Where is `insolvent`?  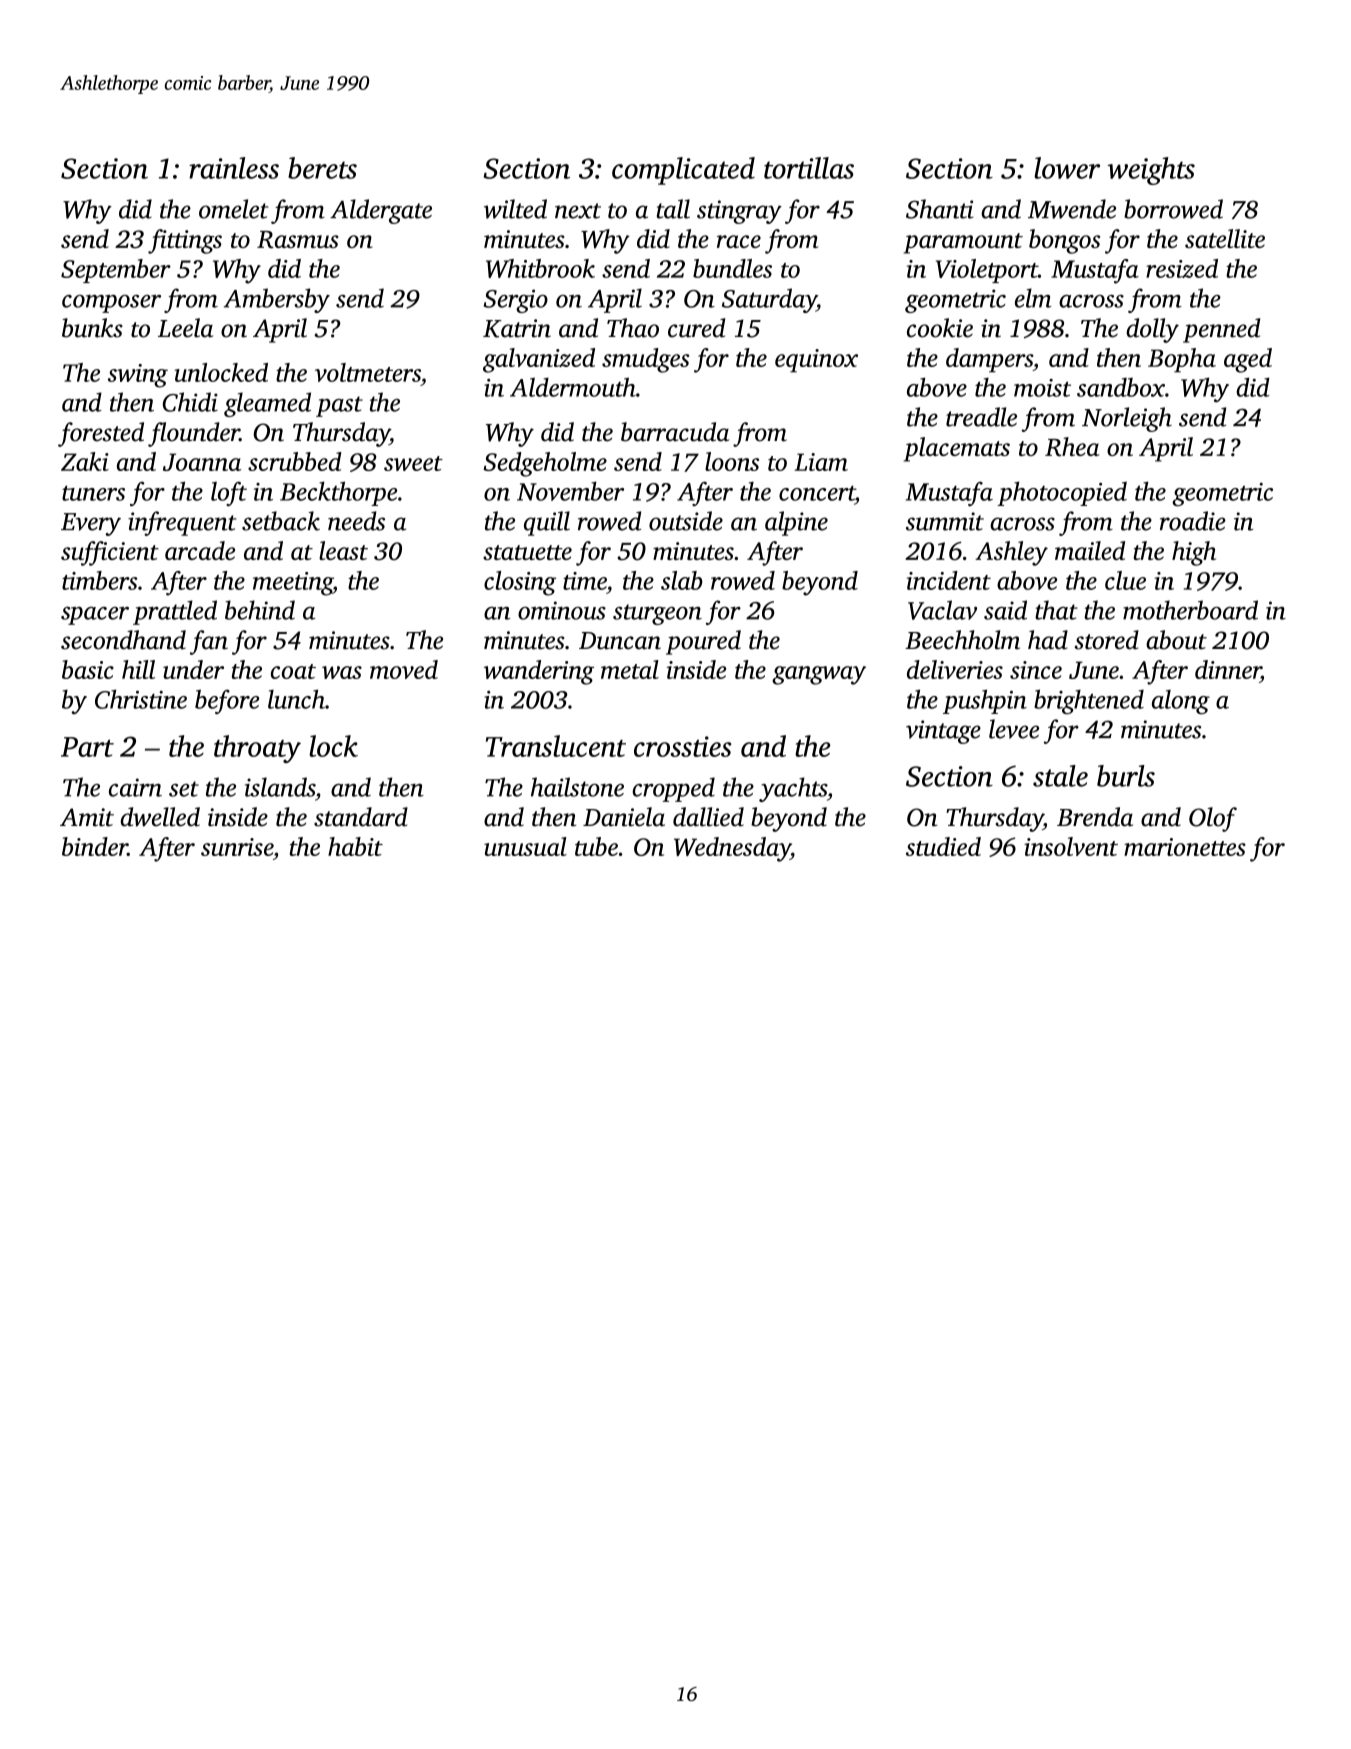
insolvent is located at coordinates (1071, 846).
